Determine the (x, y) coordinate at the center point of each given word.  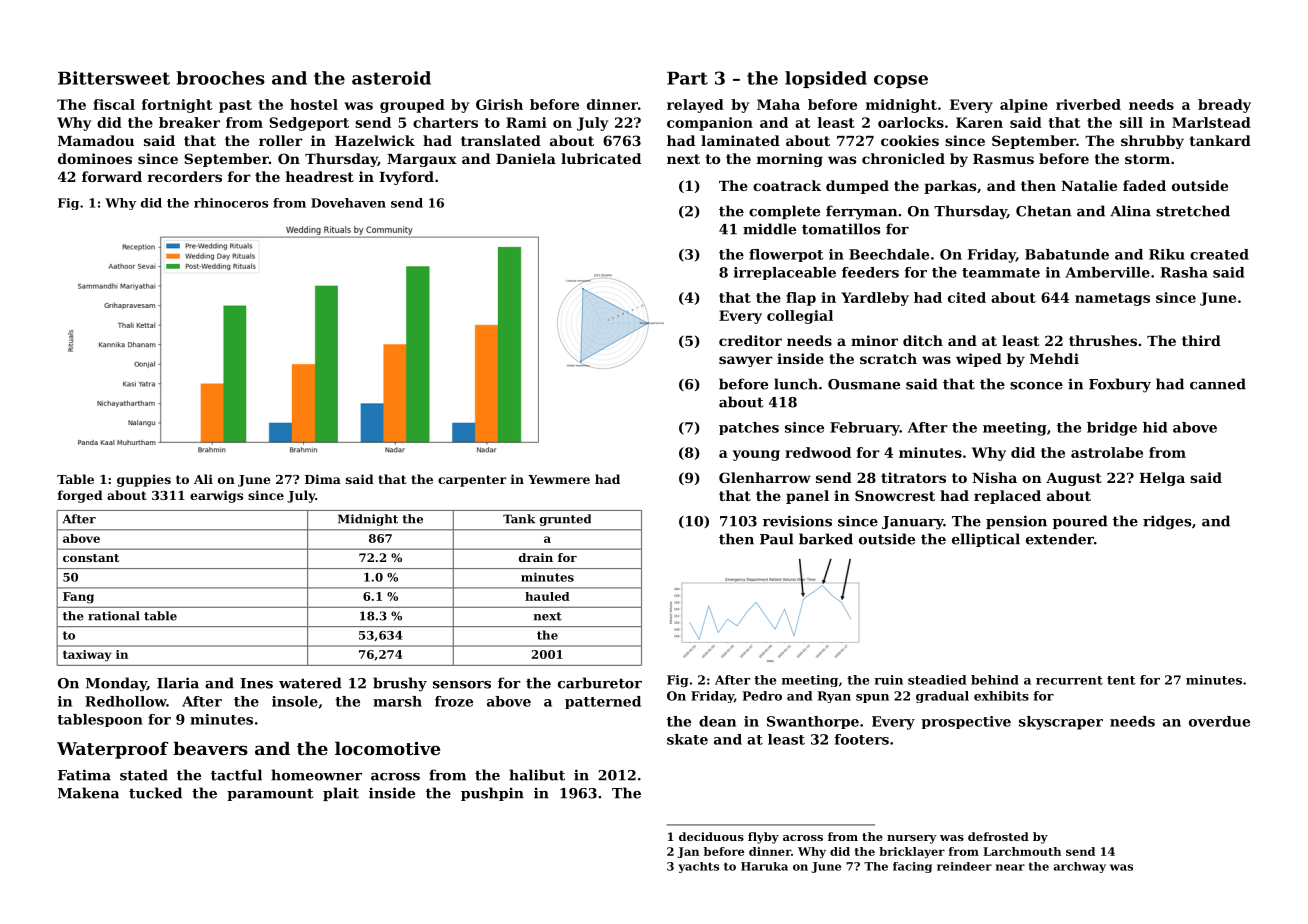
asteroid (391, 78)
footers (862, 739)
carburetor (600, 683)
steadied (937, 680)
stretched (1193, 211)
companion (710, 124)
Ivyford (406, 178)
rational (114, 616)
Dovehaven (348, 203)
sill (1131, 122)
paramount (270, 794)
